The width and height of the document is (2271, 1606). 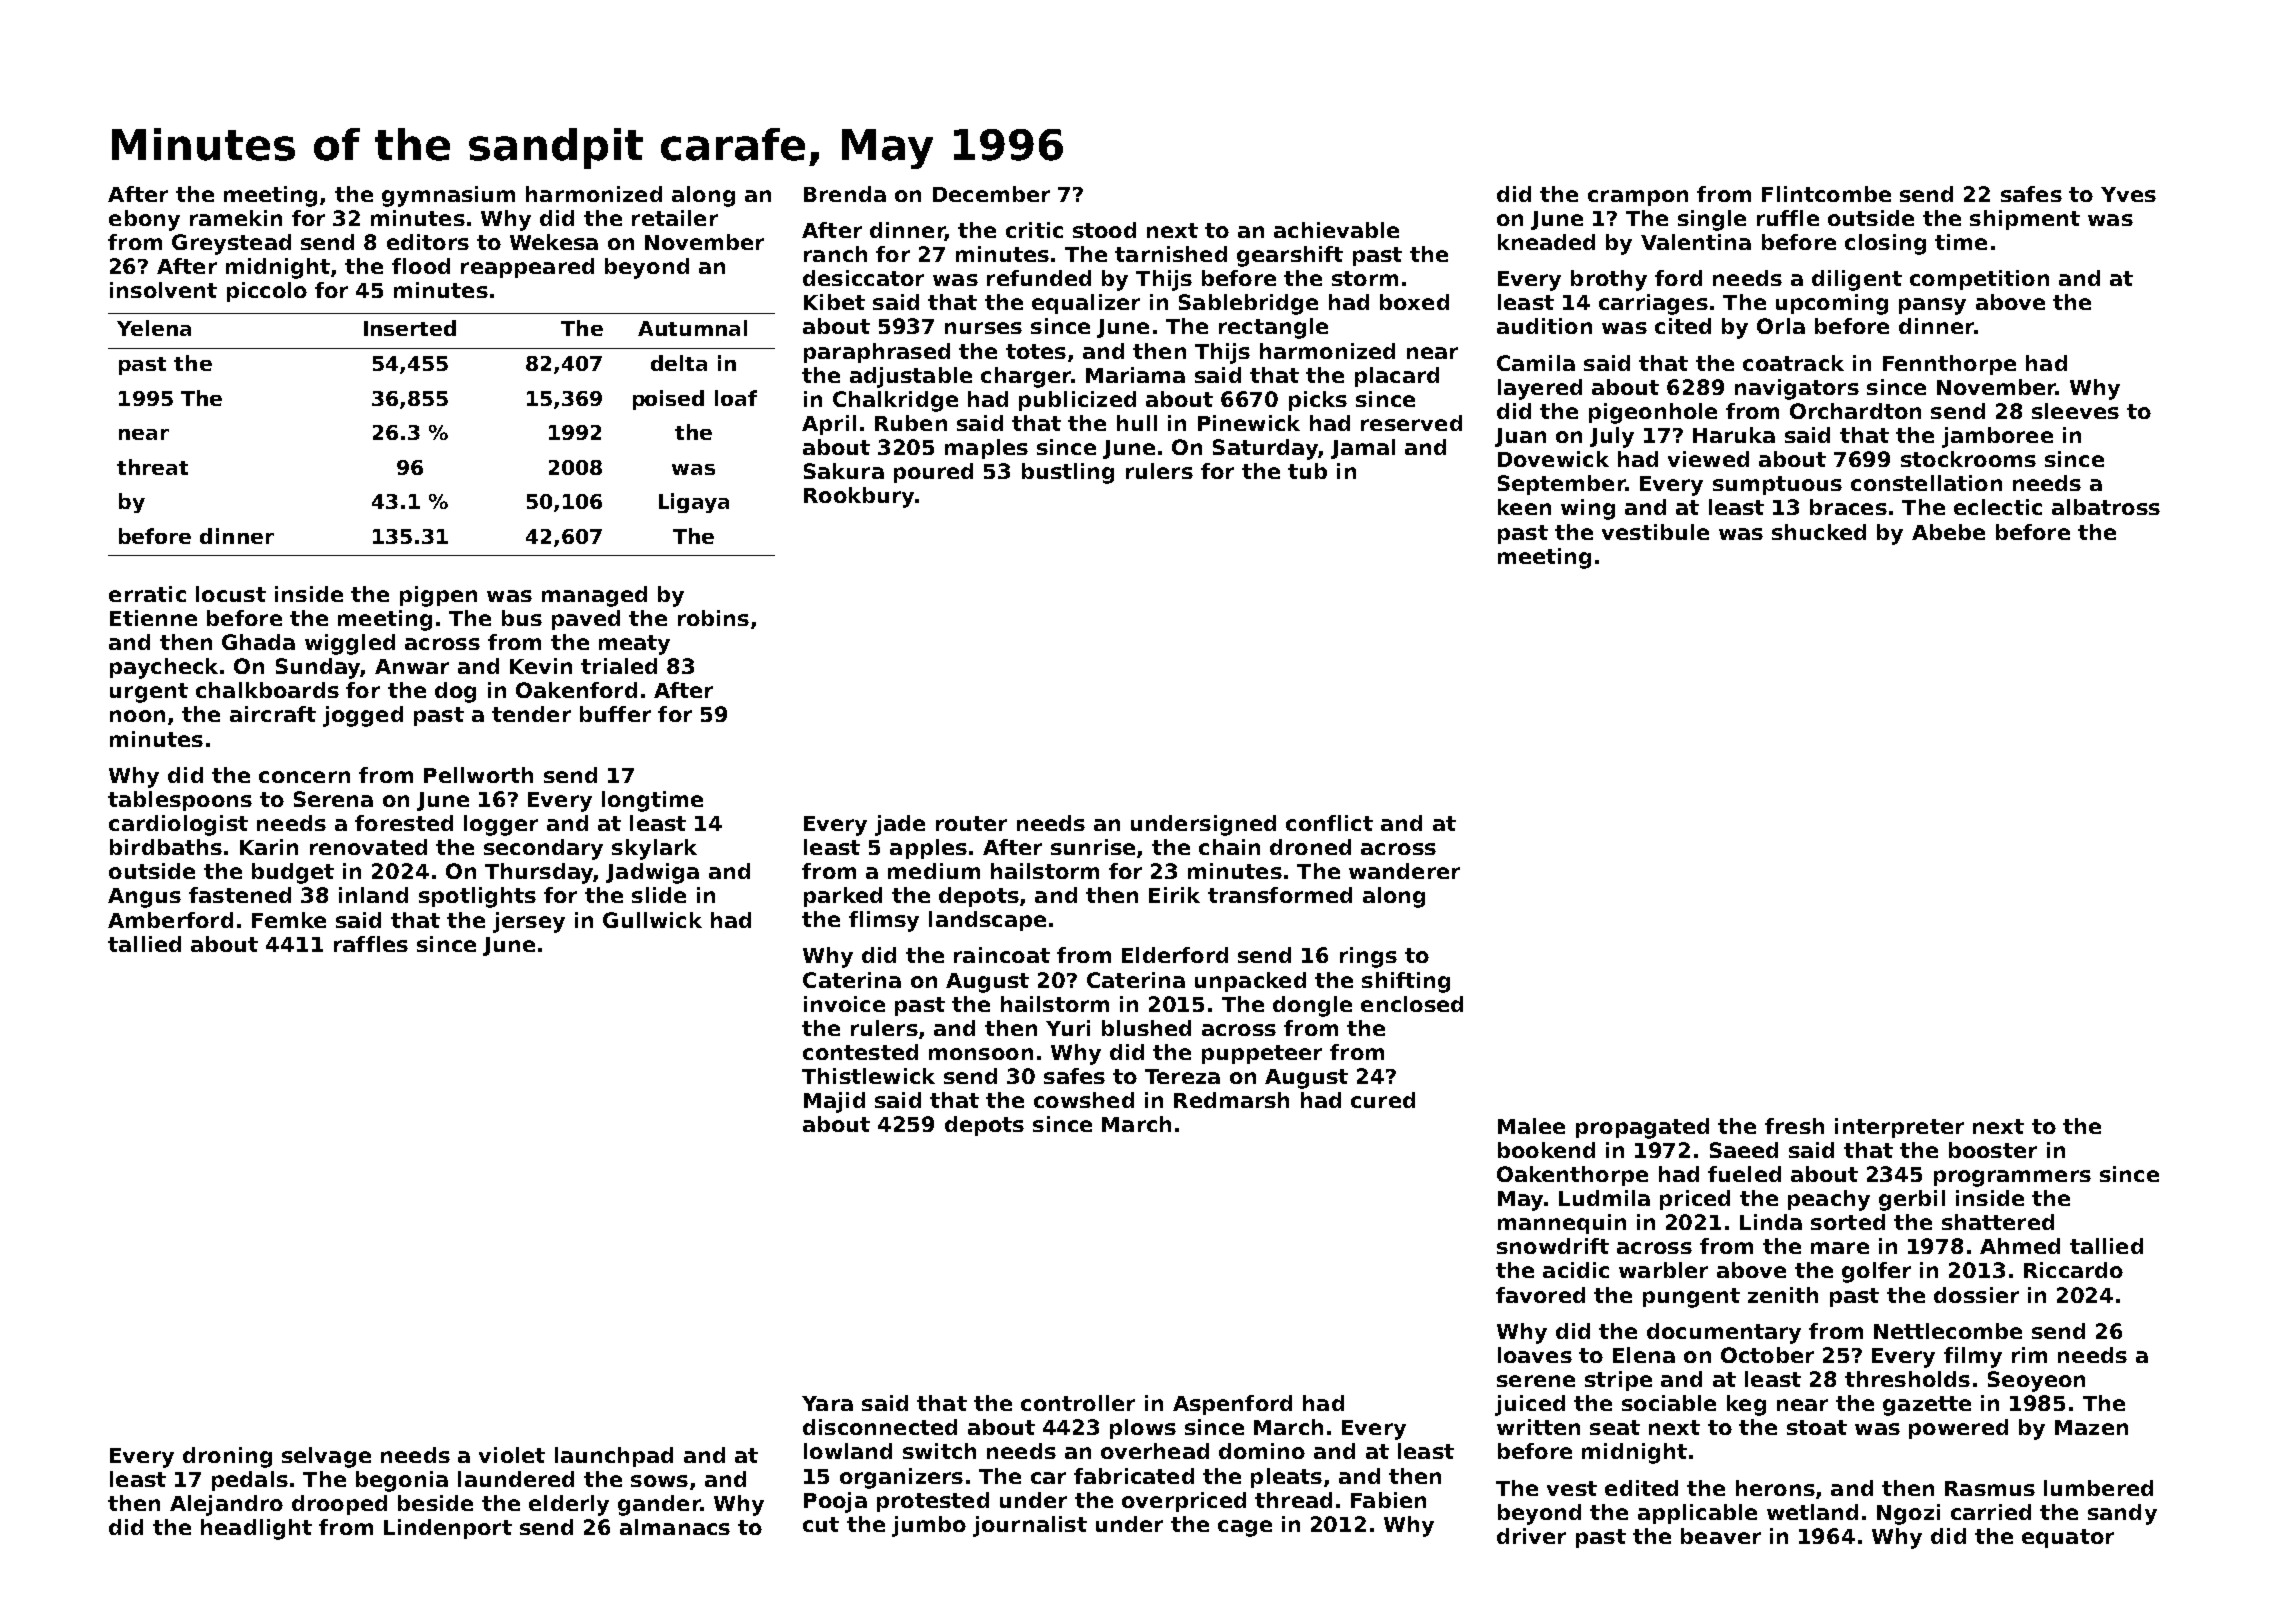 I want to click on locust, so click(x=231, y=594).
